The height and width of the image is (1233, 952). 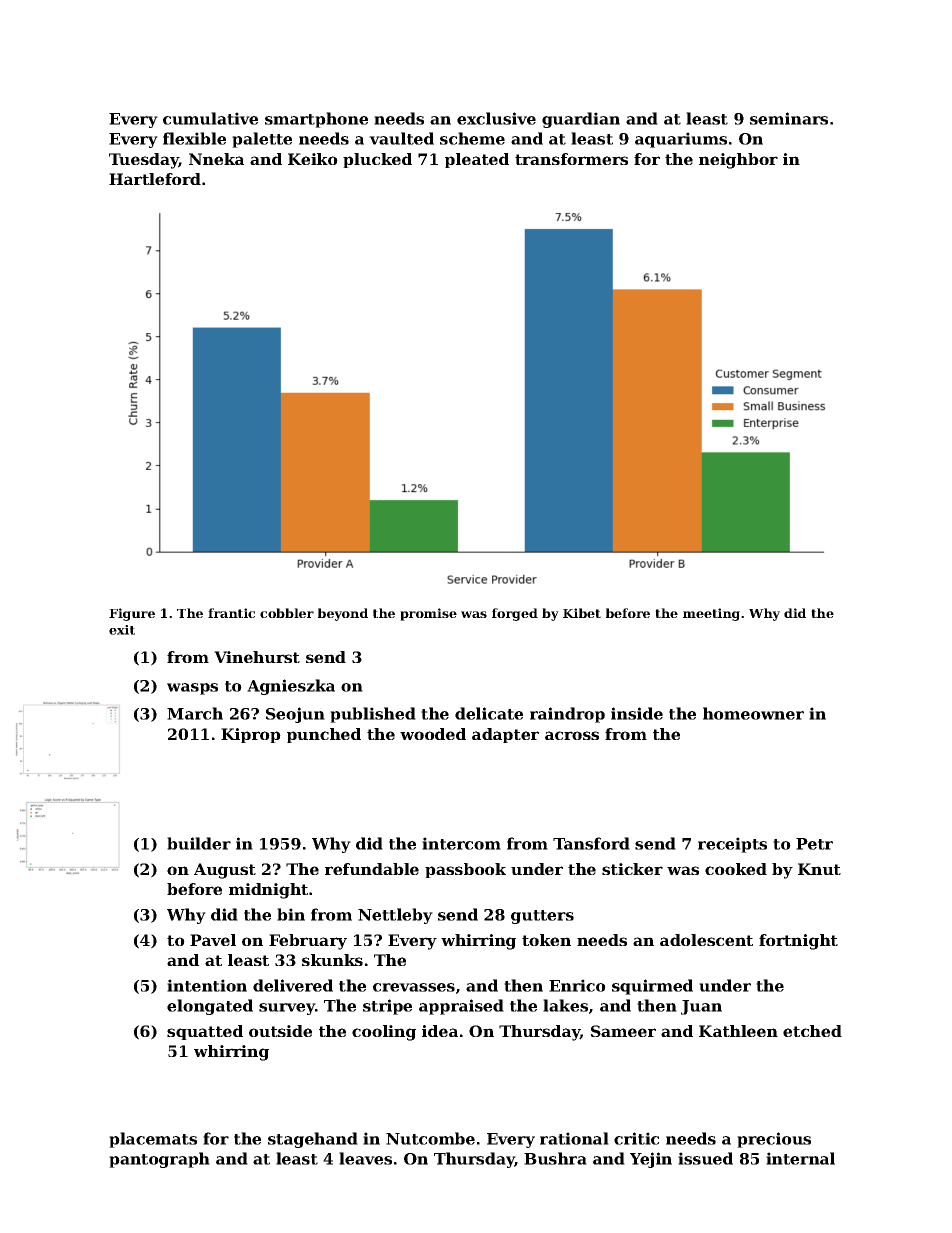 I want to click on Figure, so click(x=132, y=614).
